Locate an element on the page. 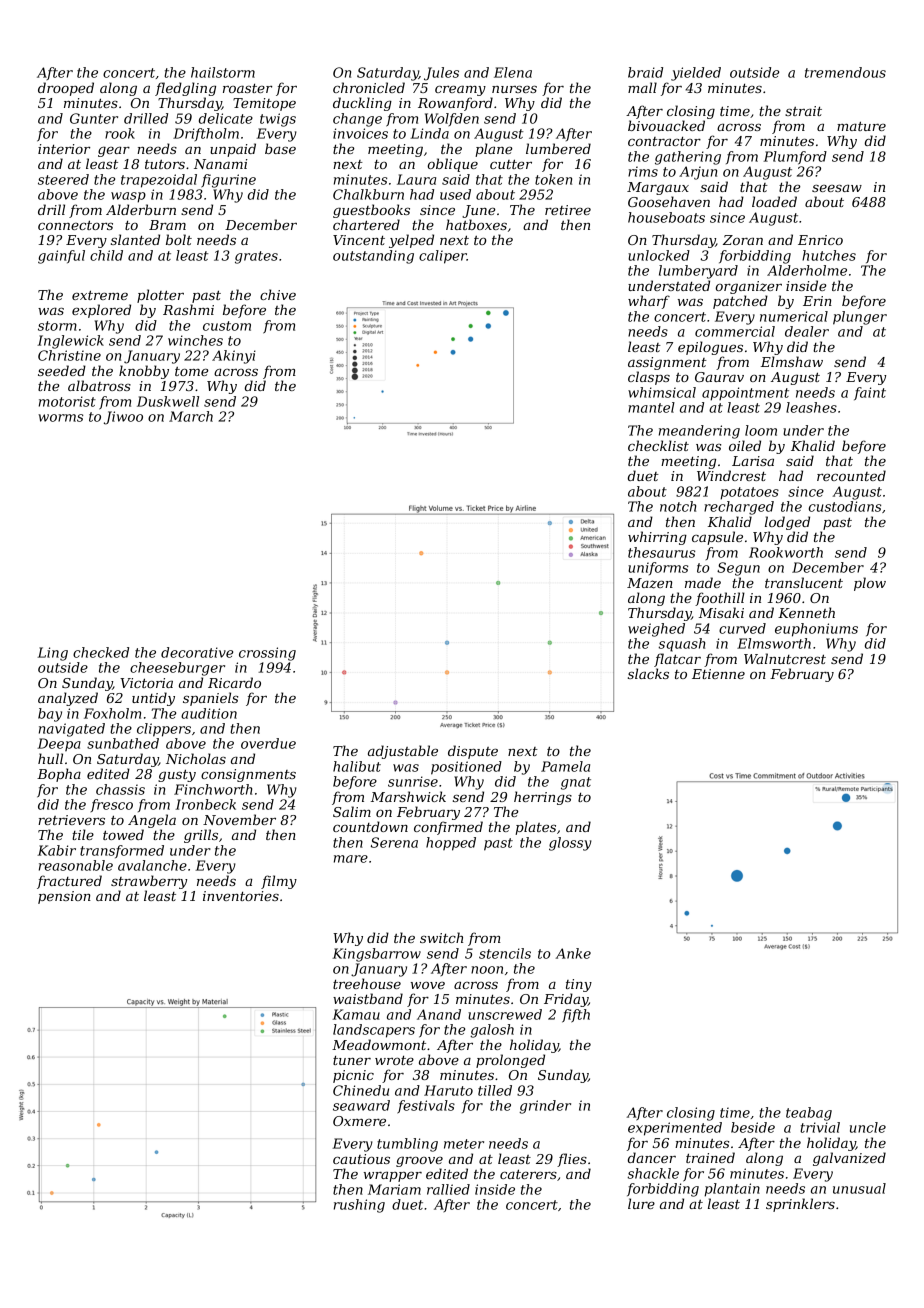  tilled is located at coordinates (495, 1090).
